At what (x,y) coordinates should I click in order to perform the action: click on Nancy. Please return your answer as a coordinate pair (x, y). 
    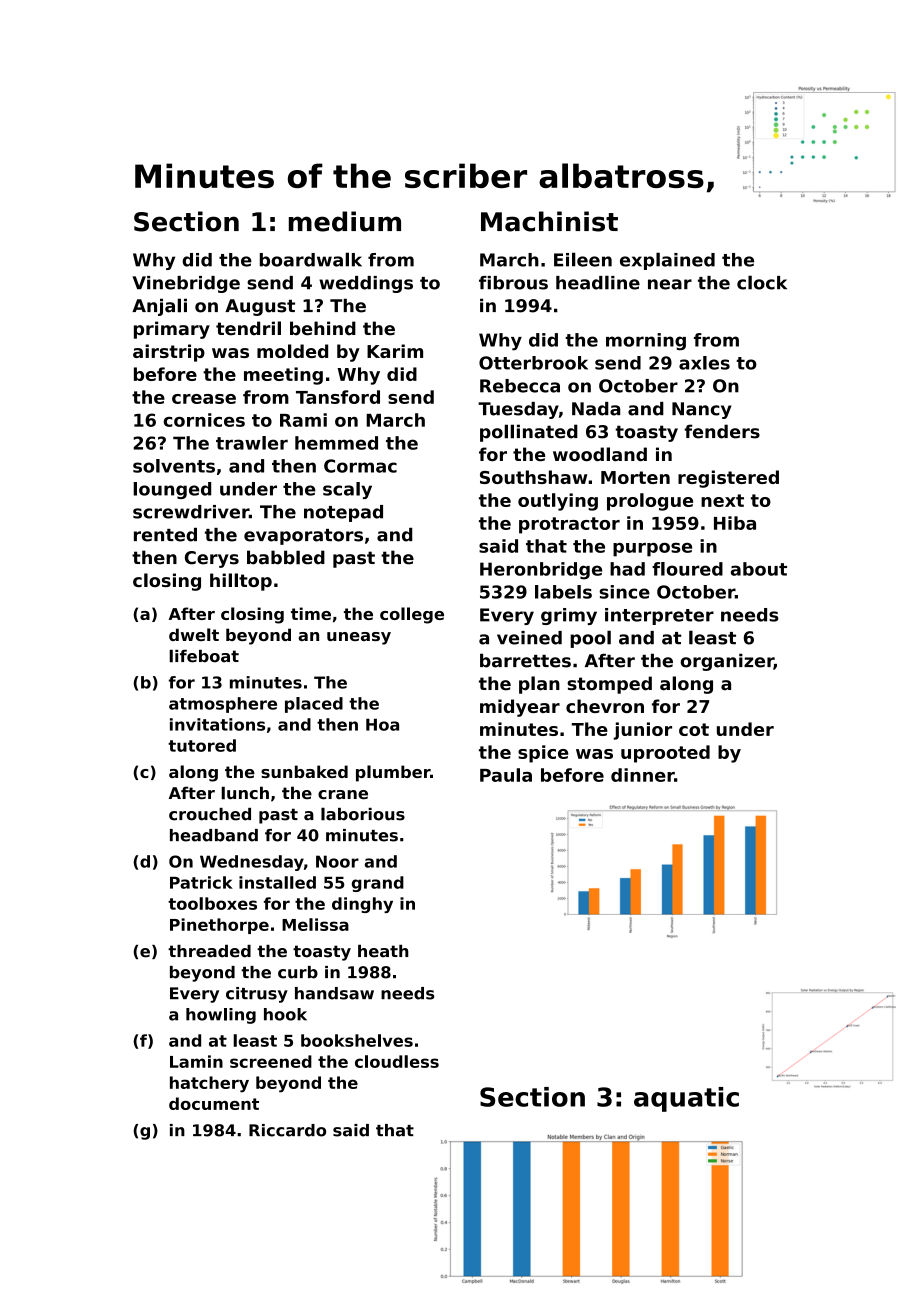
    Looking at the image, I should click on (701, 410).
